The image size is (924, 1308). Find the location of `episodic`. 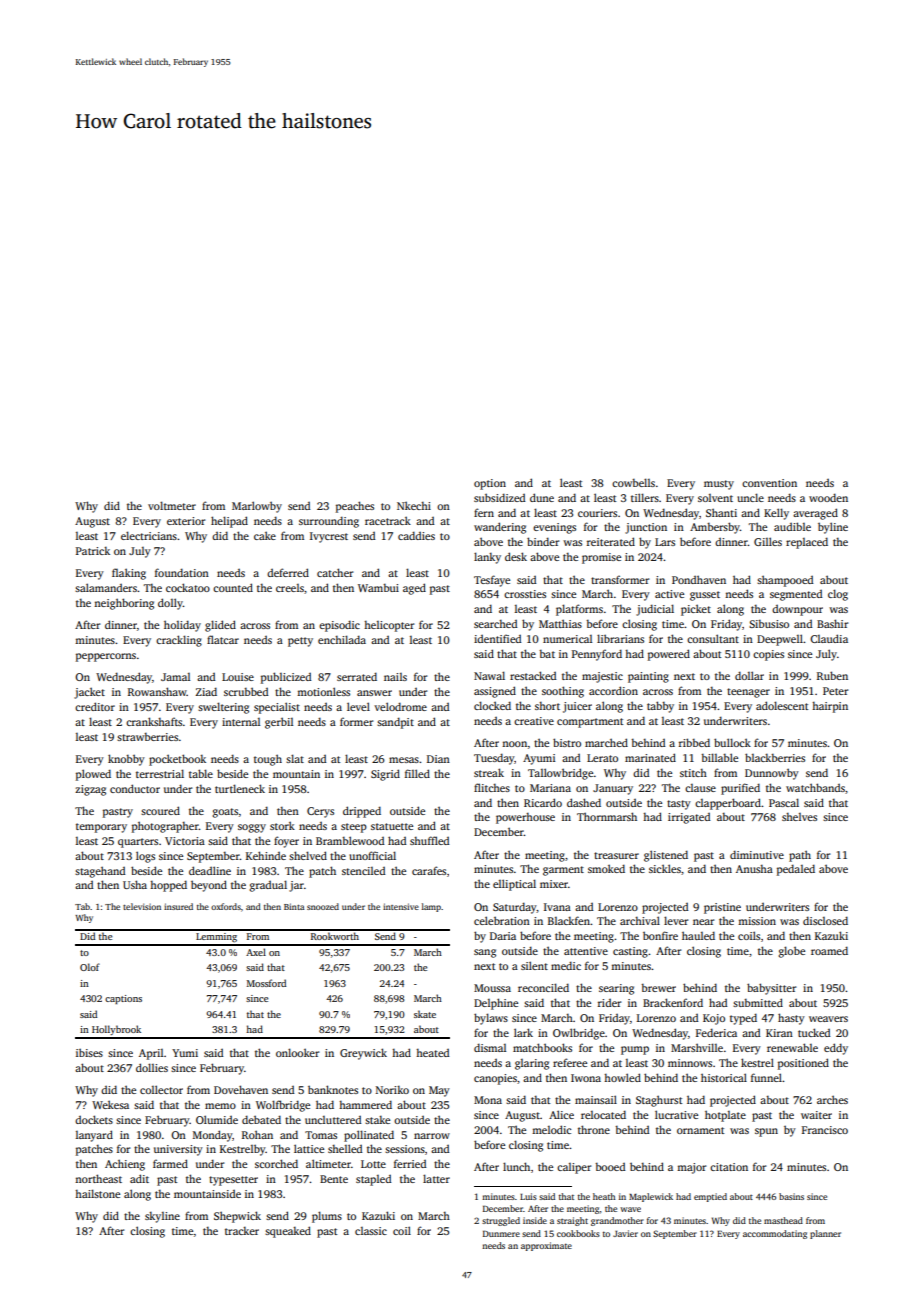

episodic is located at coordinates (339, 626).
